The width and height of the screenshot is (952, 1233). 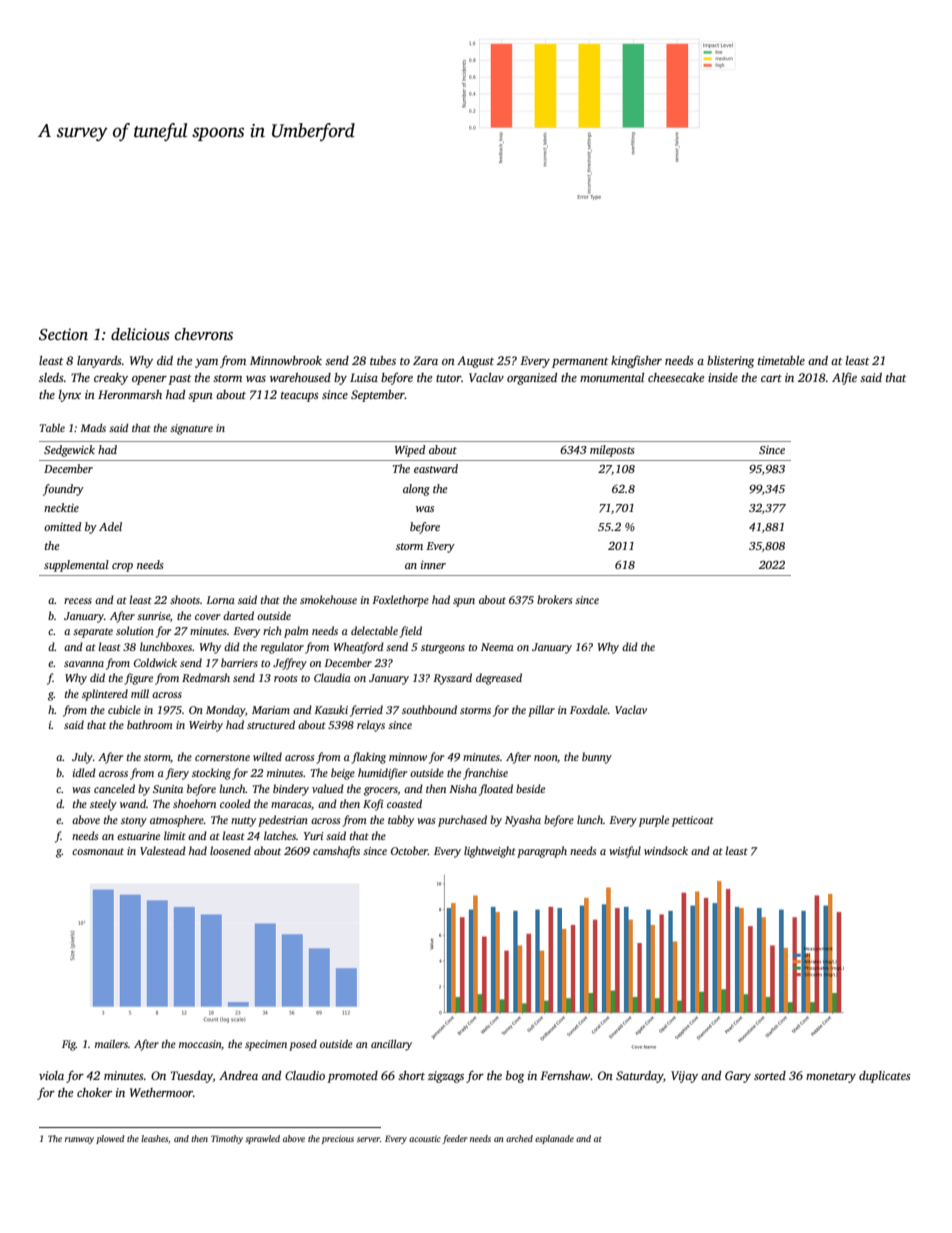 What do you see at coordinates (191, 429) in the screenshot?
I see `signature` at bounding box center [191, 429].
